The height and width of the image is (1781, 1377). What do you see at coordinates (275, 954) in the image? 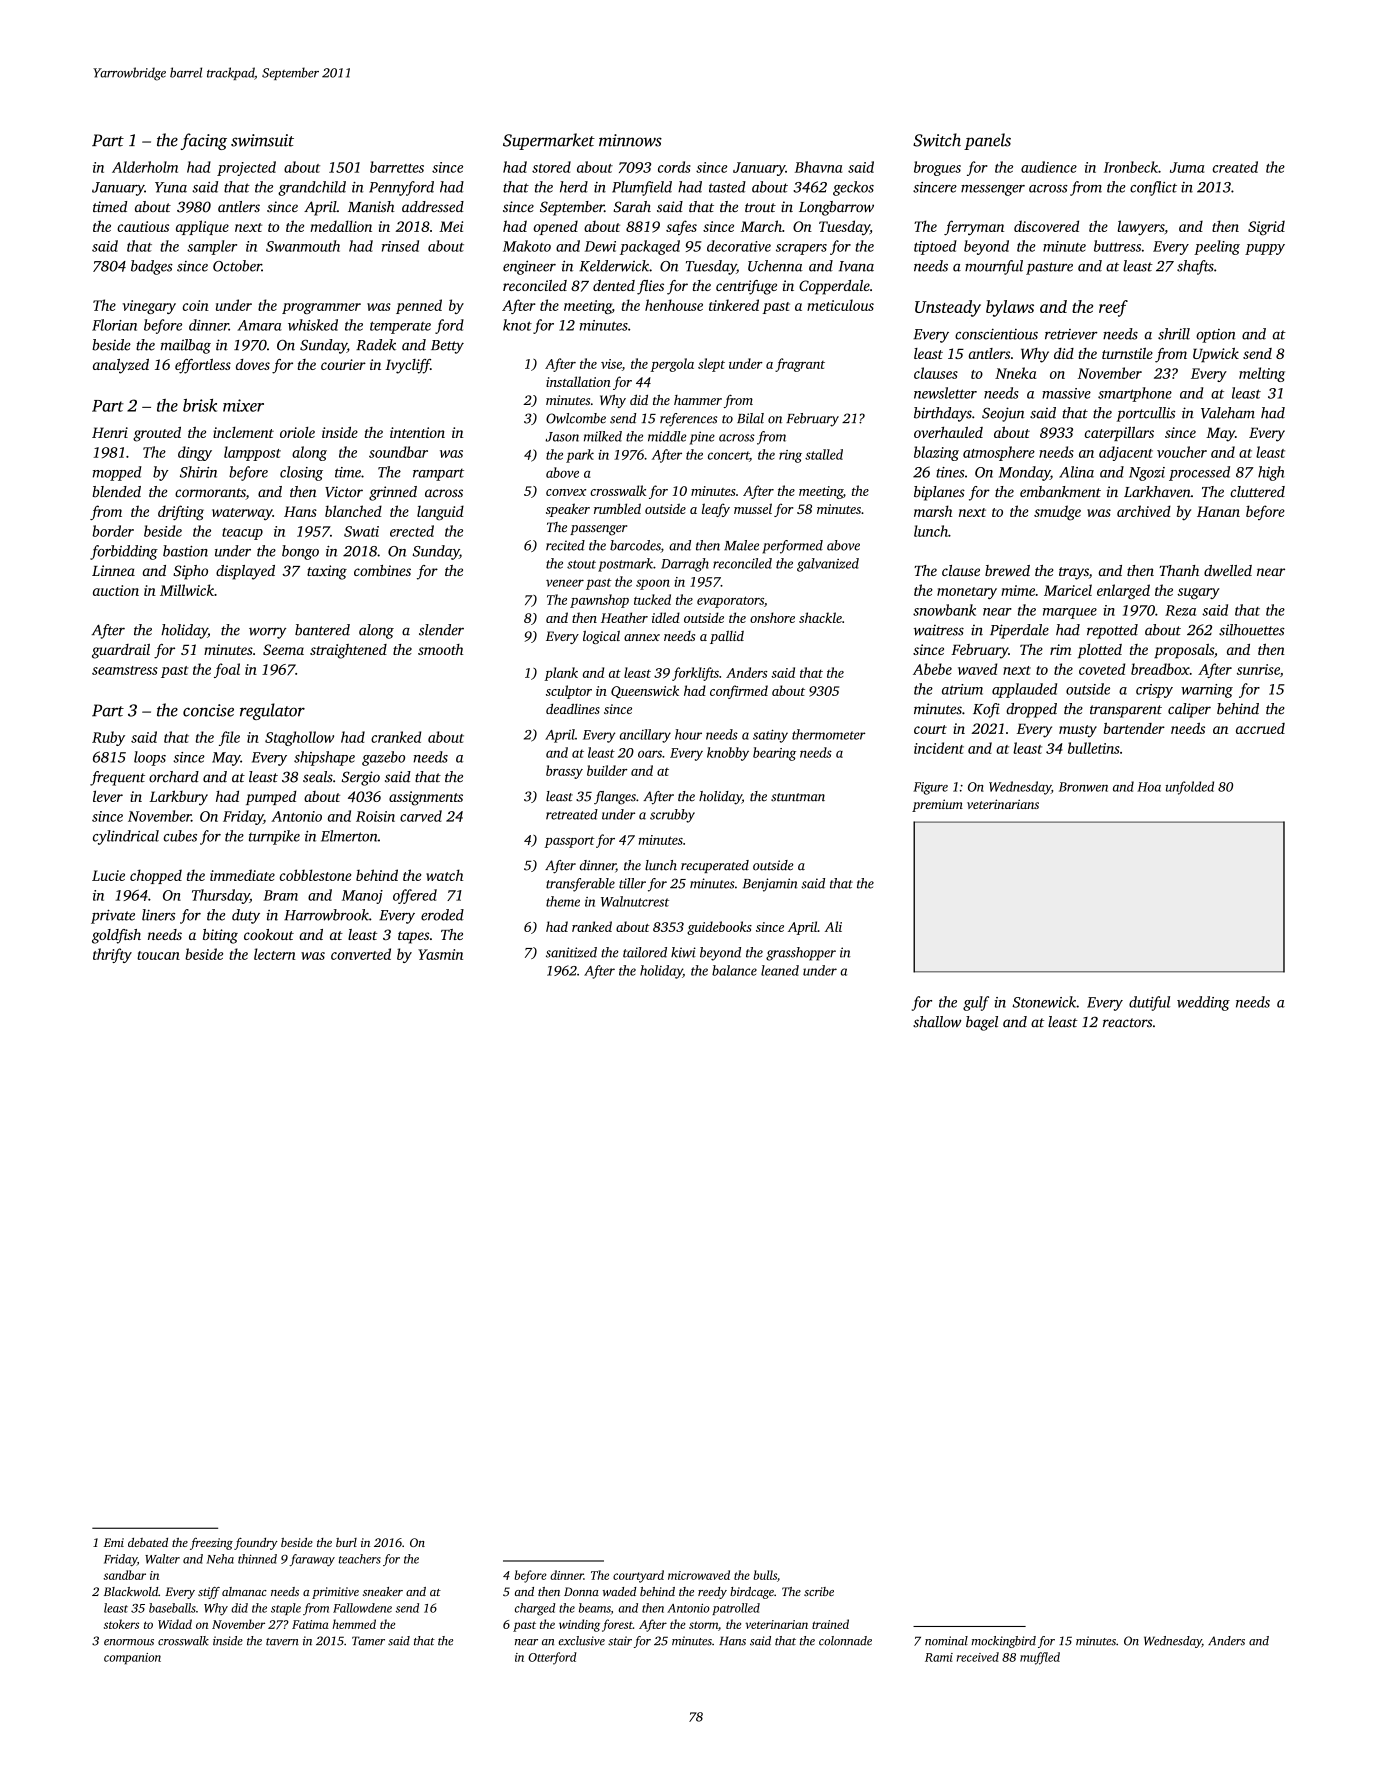
I see `lectern` at bounding box center [275, 954].
